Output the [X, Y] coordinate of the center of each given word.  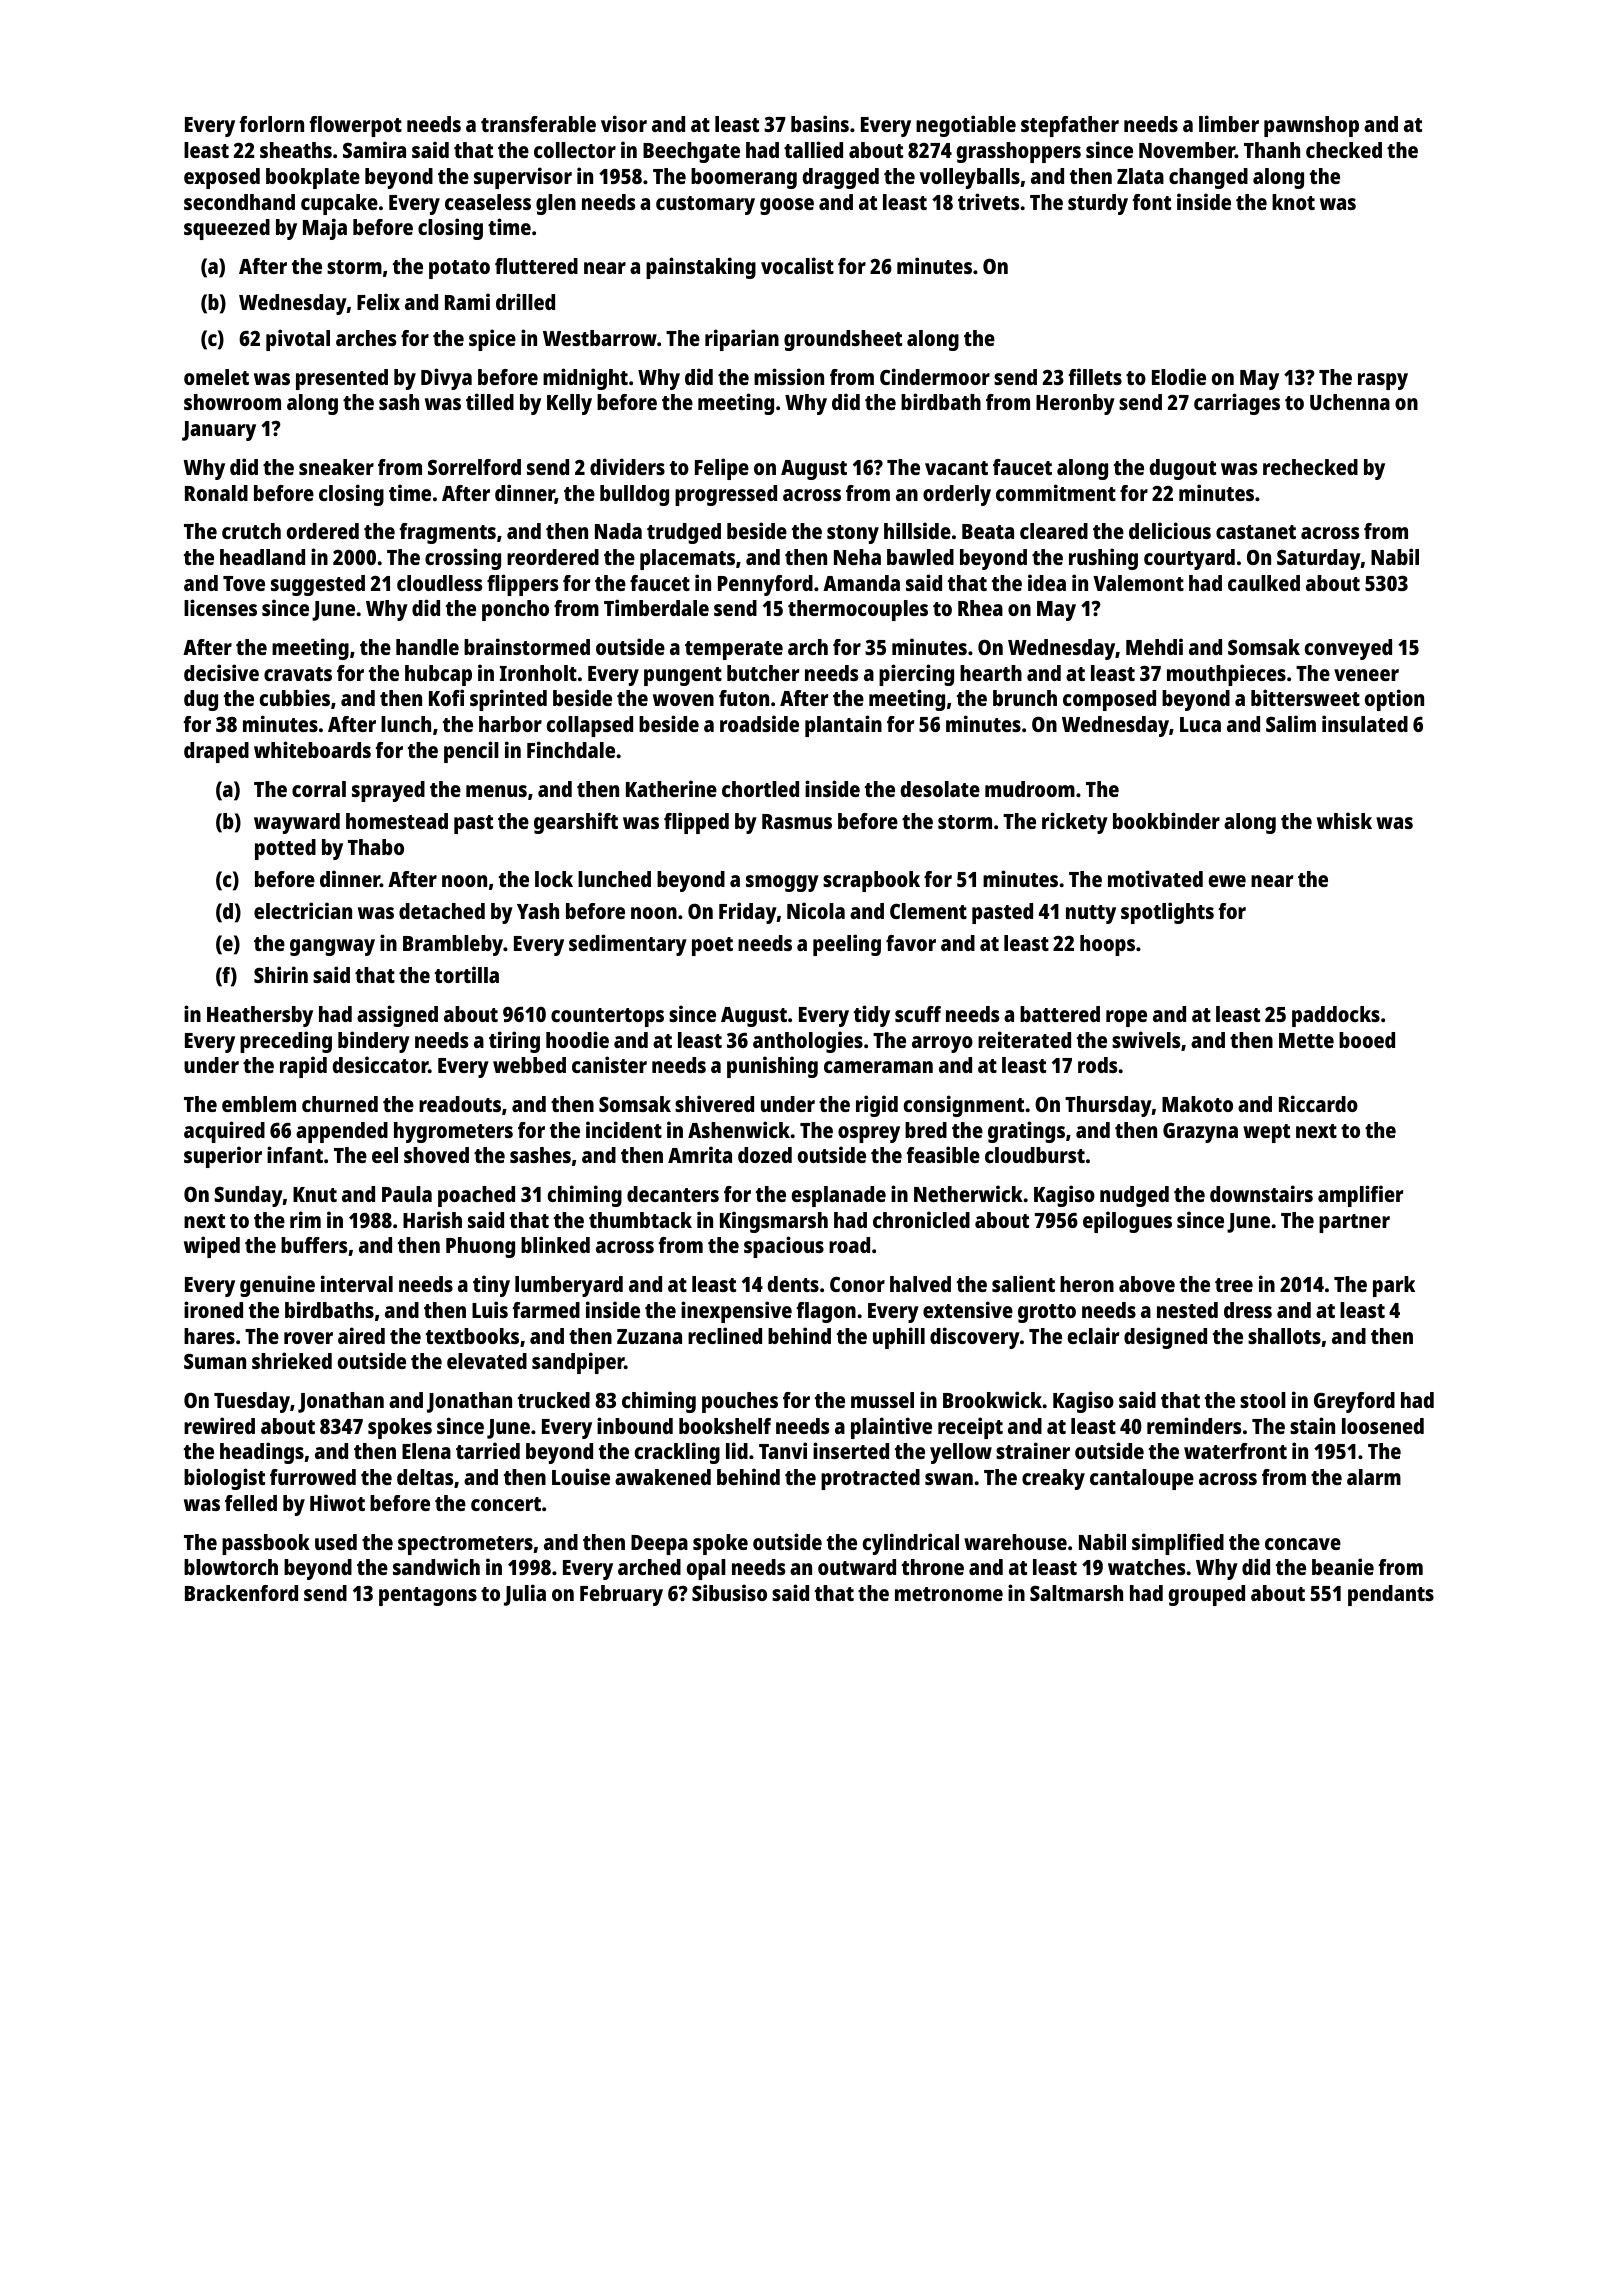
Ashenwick [739, 1129]
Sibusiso [729, 1592]
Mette [1306, 1040]
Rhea [980, 608]
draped [216, 752]
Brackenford [241, 1593]
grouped [1206, 1595]
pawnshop [1311, 126]
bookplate [313, 178]
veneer [1366, 675]
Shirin [281, 974]
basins [820, 123]
